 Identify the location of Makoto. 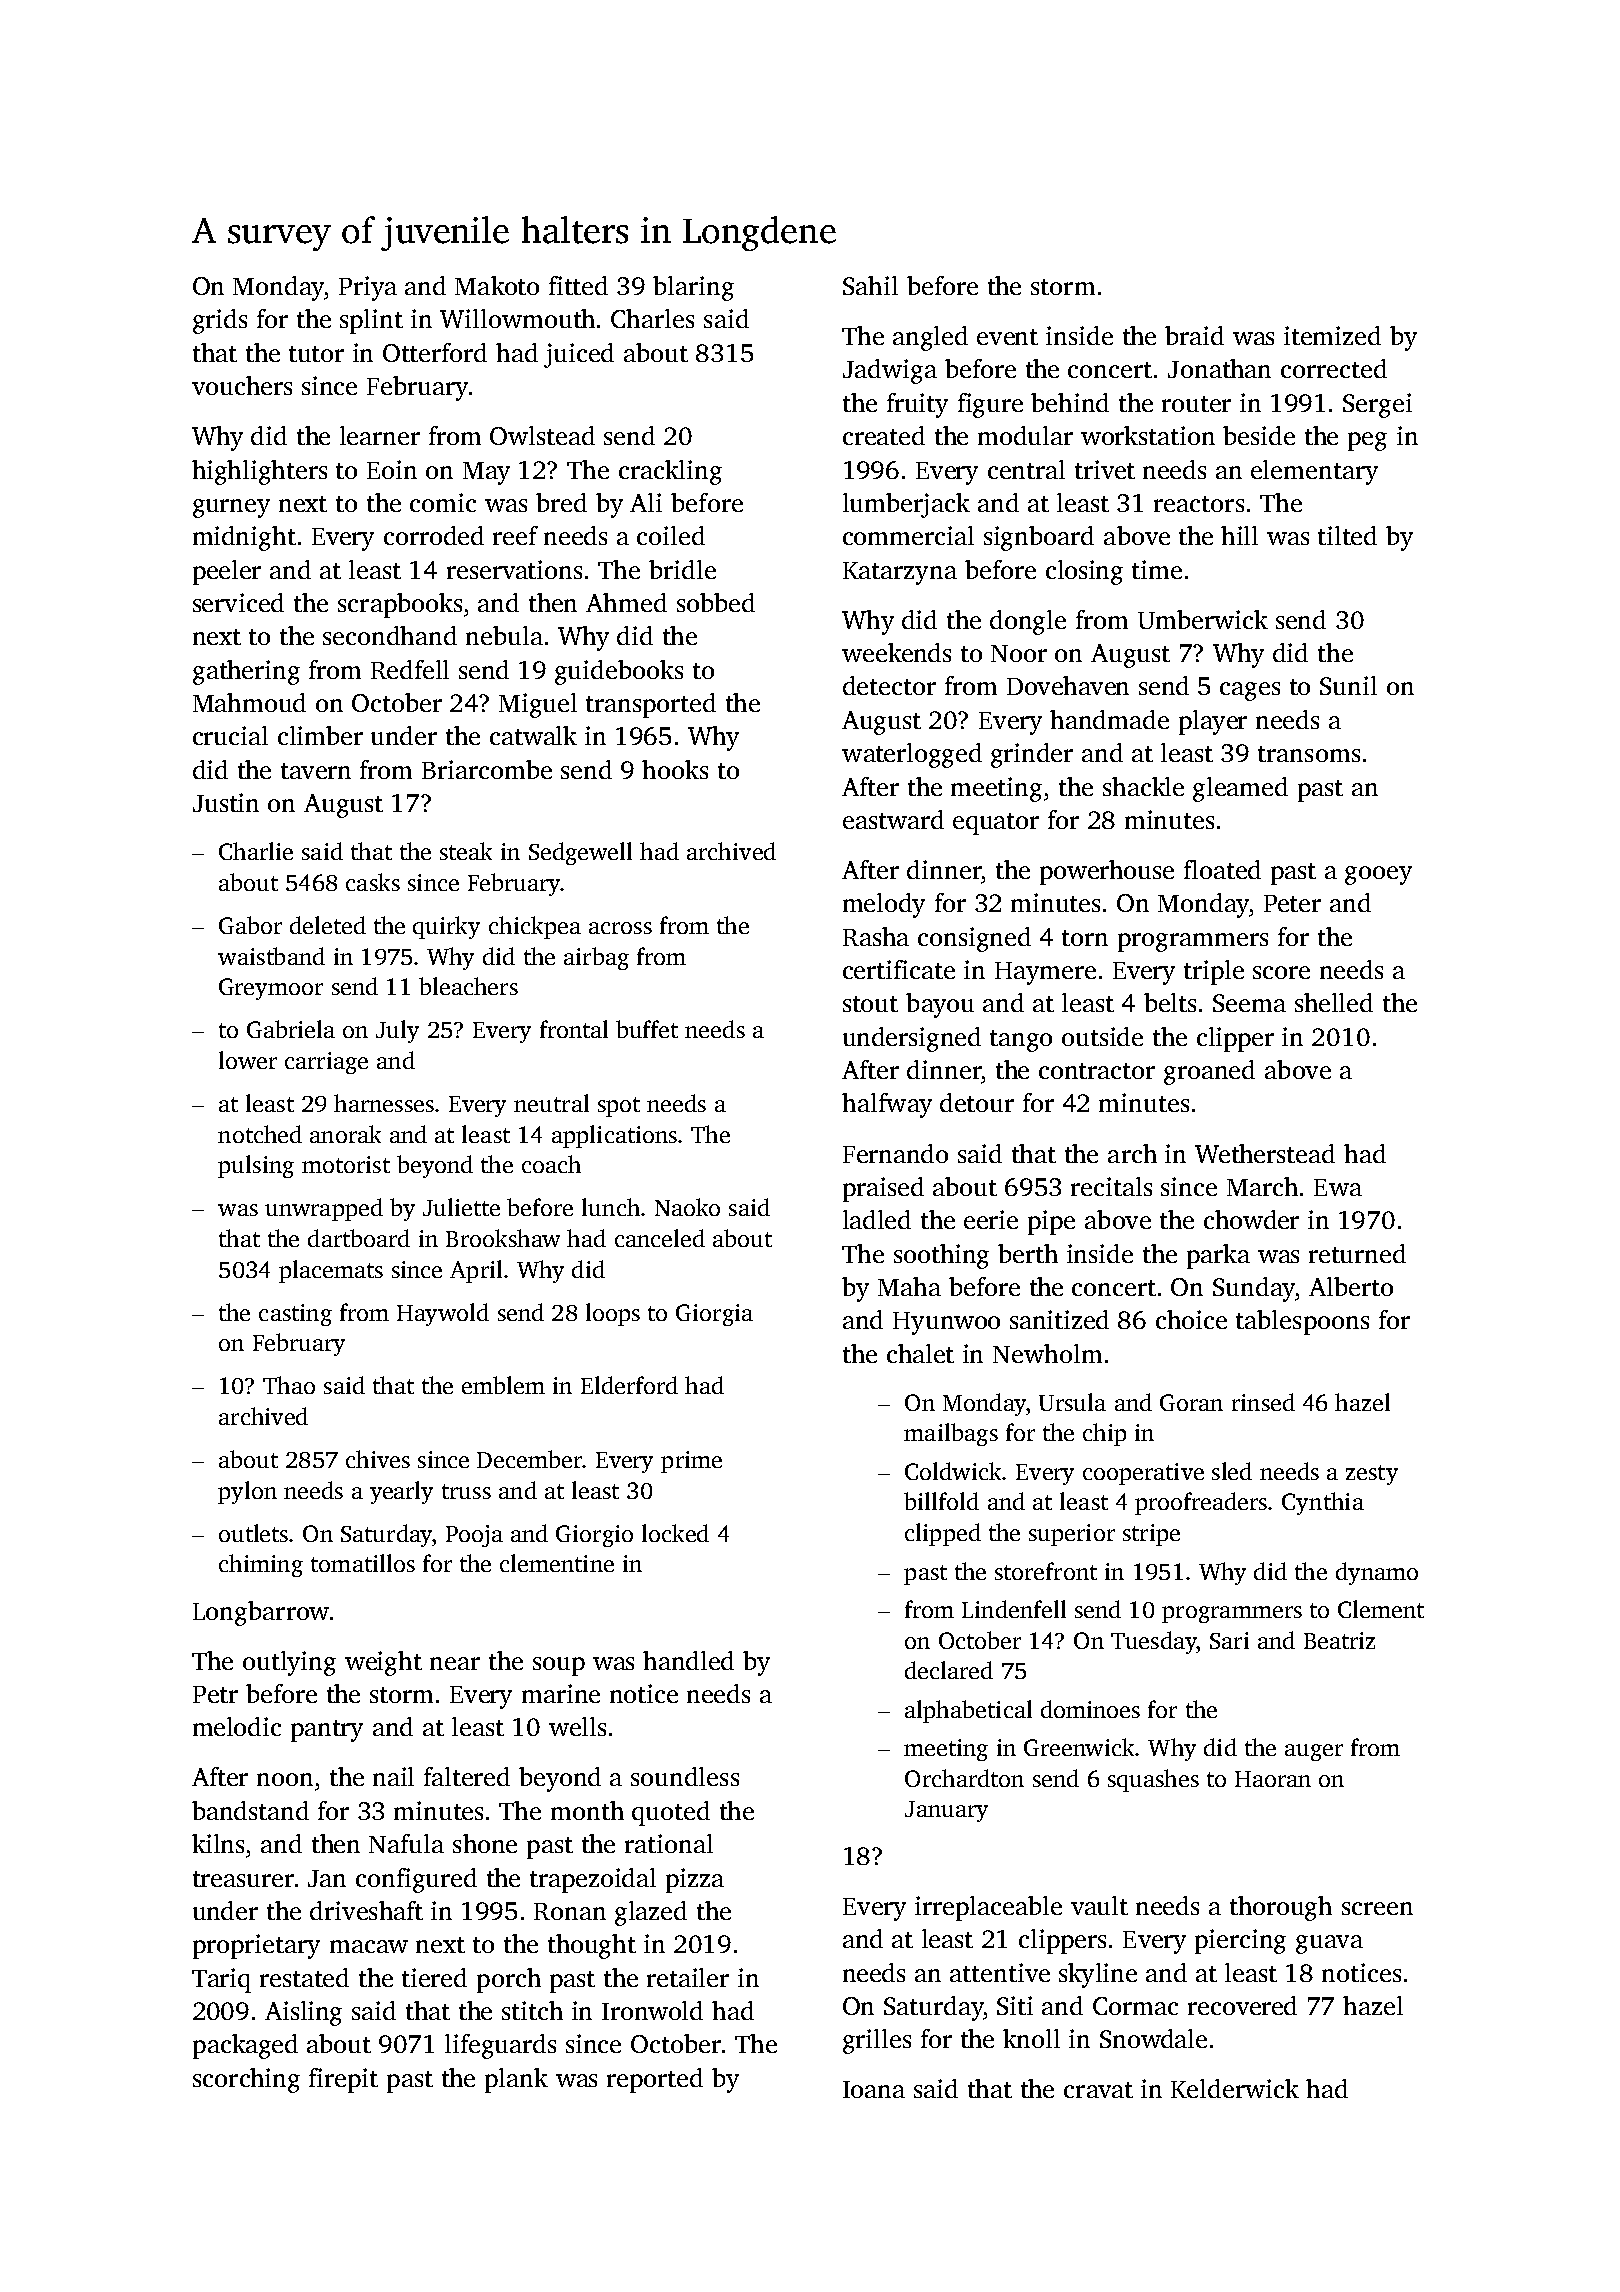
(497, 285).
